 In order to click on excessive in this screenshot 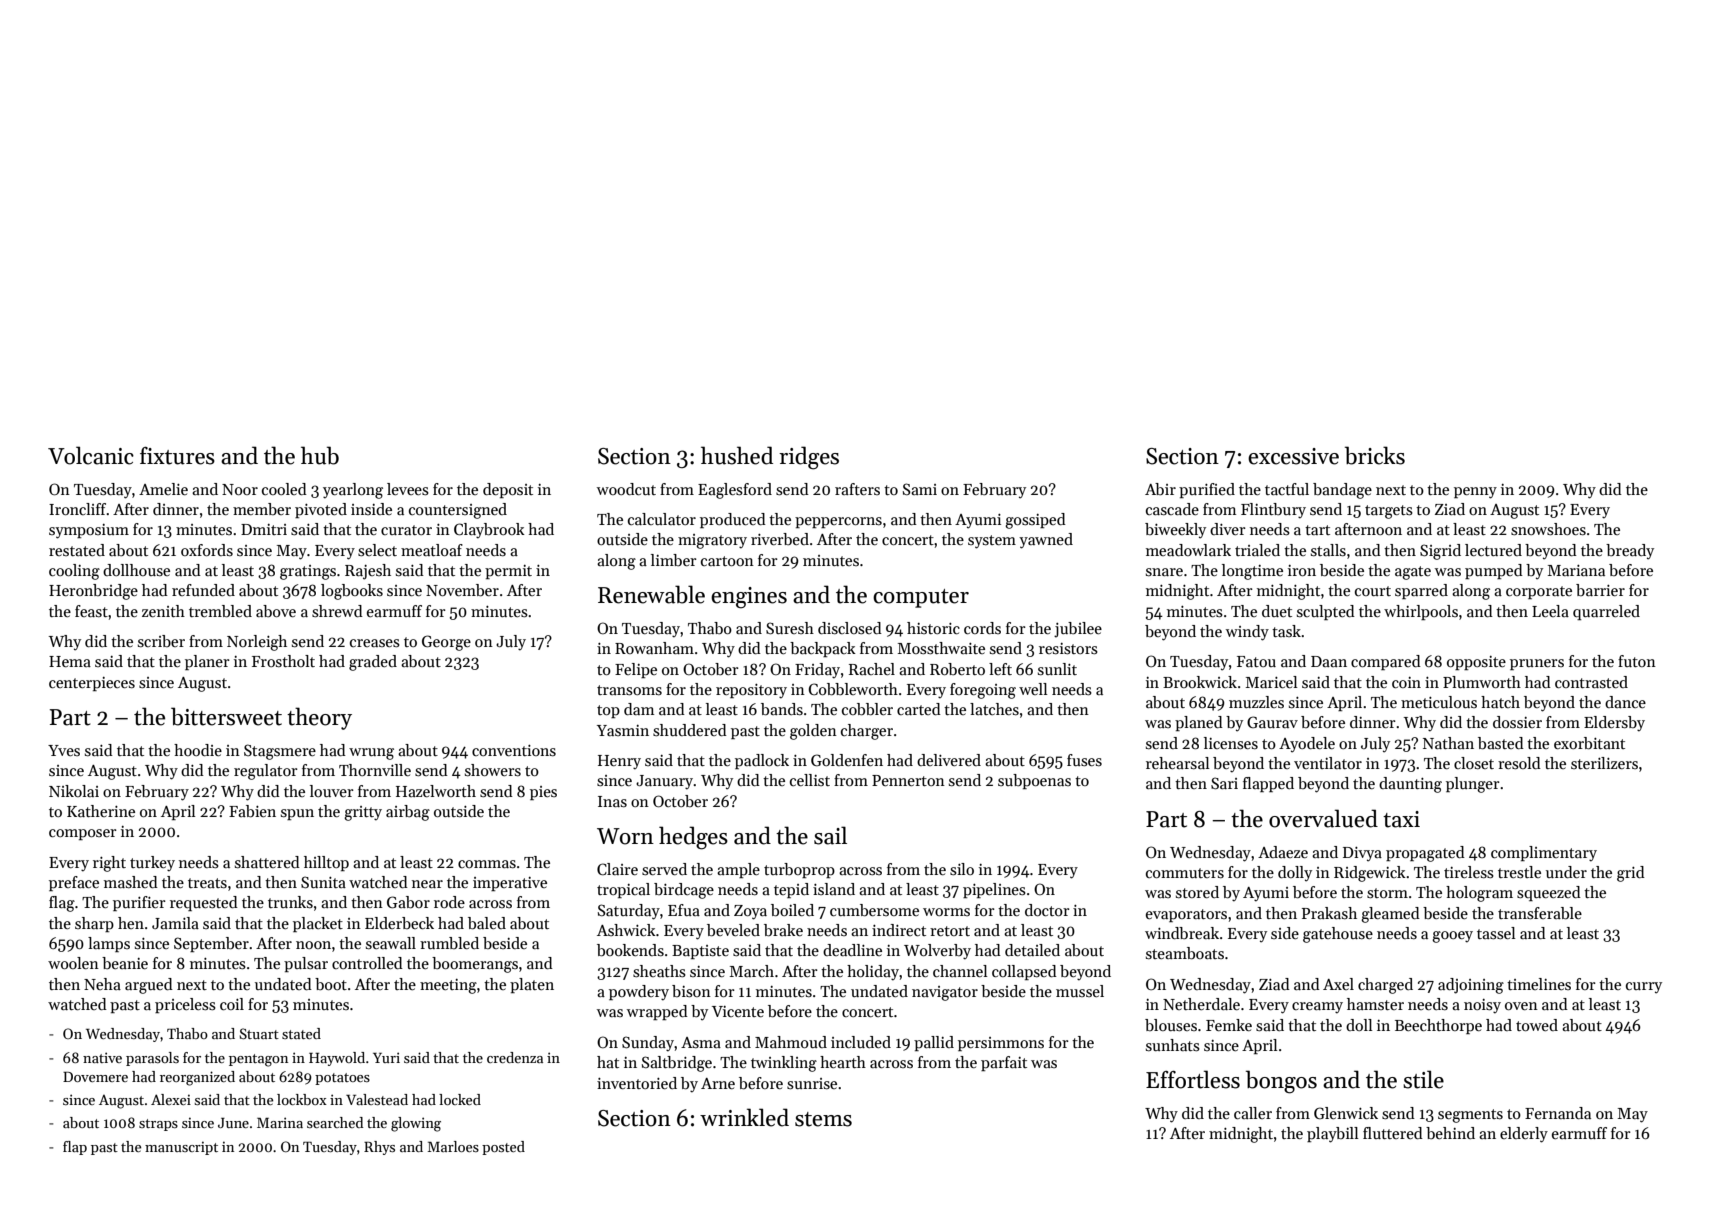, I will do `click(1293, 456)`.
